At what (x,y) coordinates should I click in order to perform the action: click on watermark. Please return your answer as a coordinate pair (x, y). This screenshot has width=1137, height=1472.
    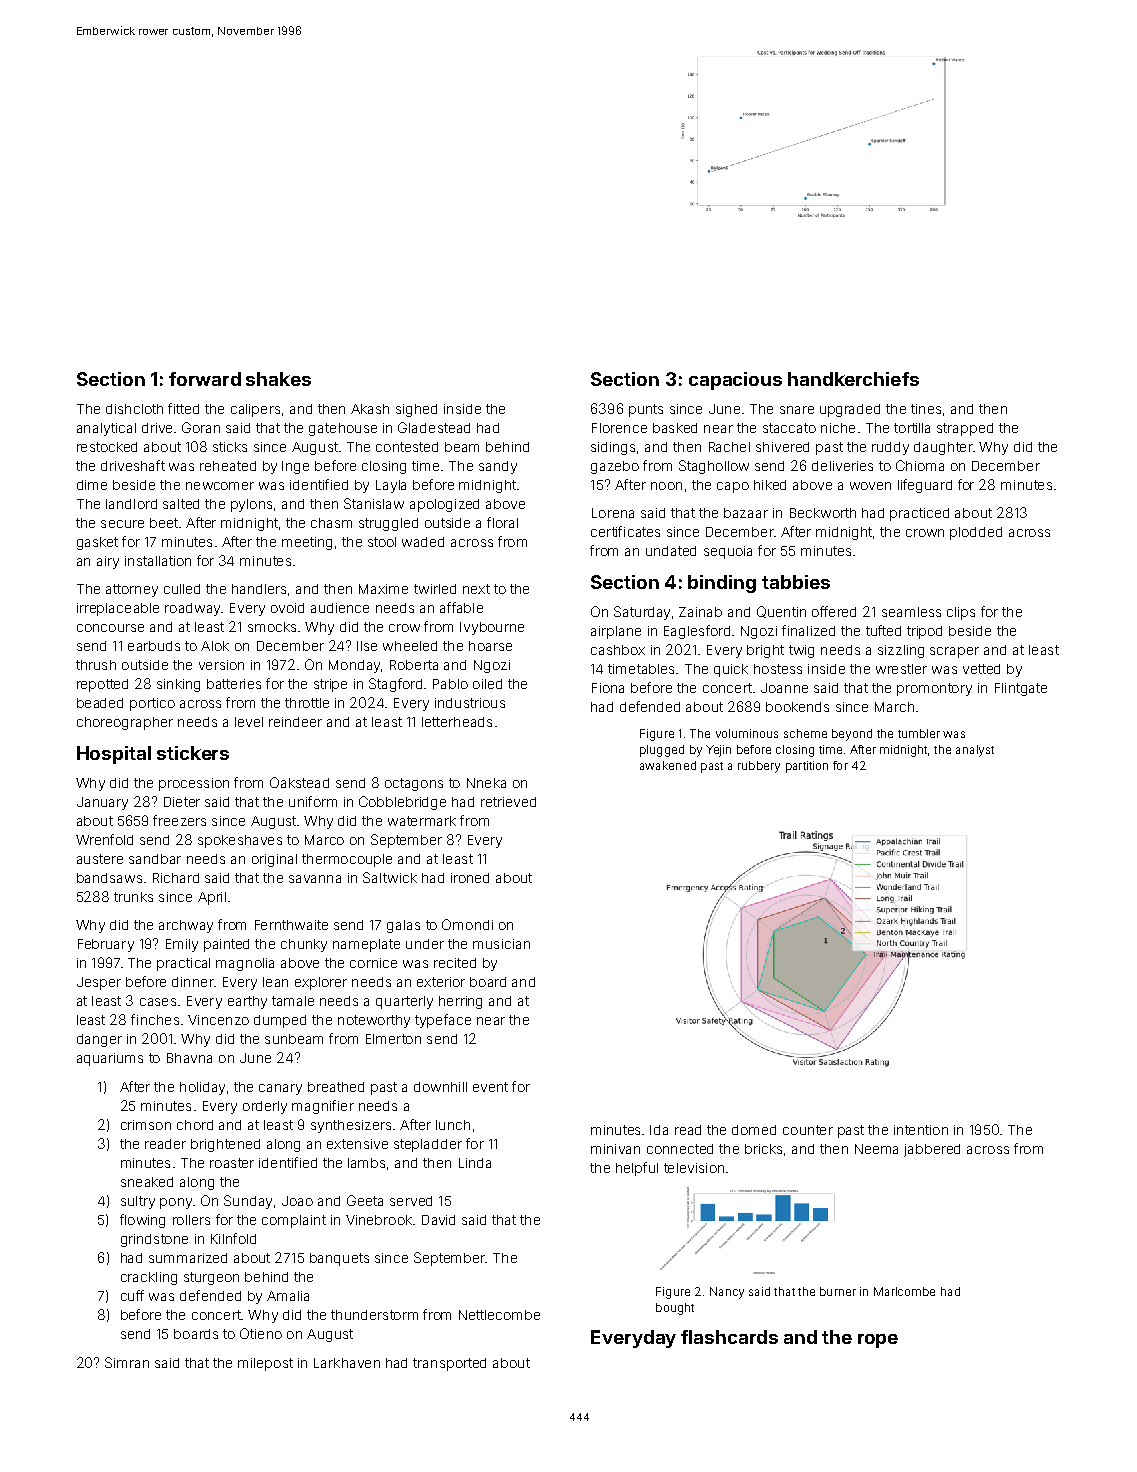
    Looking at the image, I should click on (422, 821).
